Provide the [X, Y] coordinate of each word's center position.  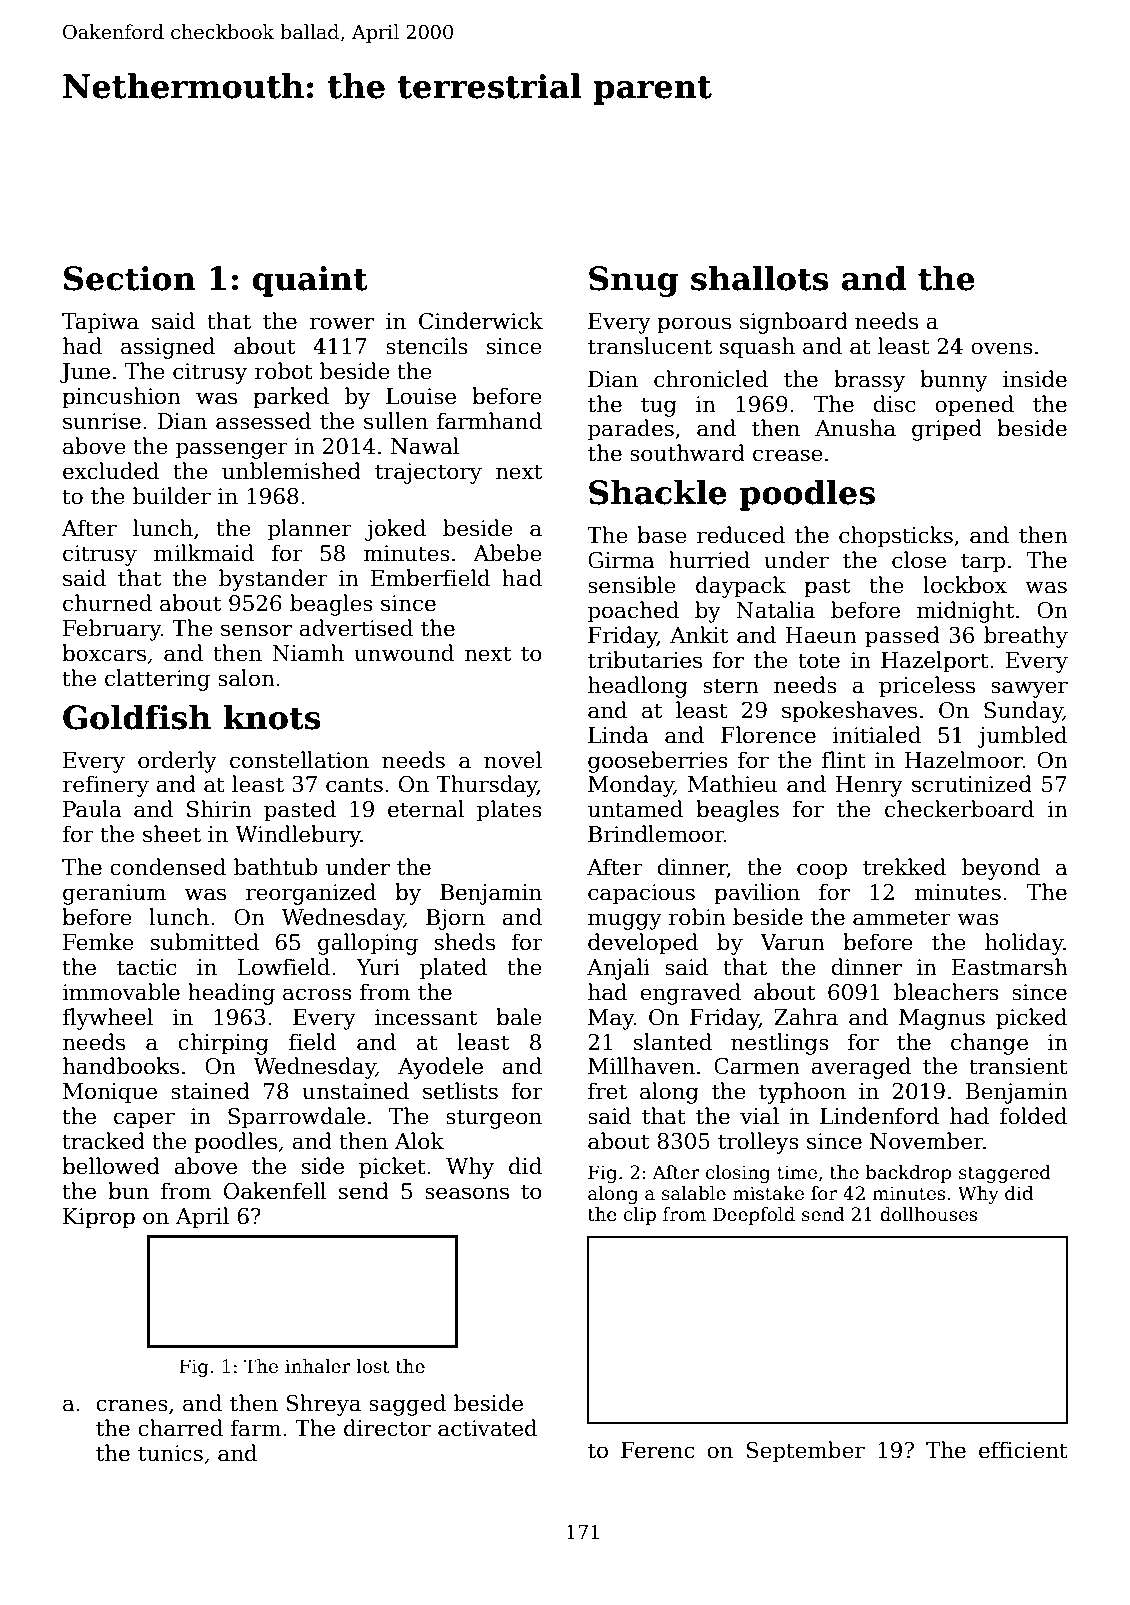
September [805, 1452]
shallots [760, 278]
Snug [634, 281]
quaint [310, 281]
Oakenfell [275, 1191]
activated [487, 1428]
